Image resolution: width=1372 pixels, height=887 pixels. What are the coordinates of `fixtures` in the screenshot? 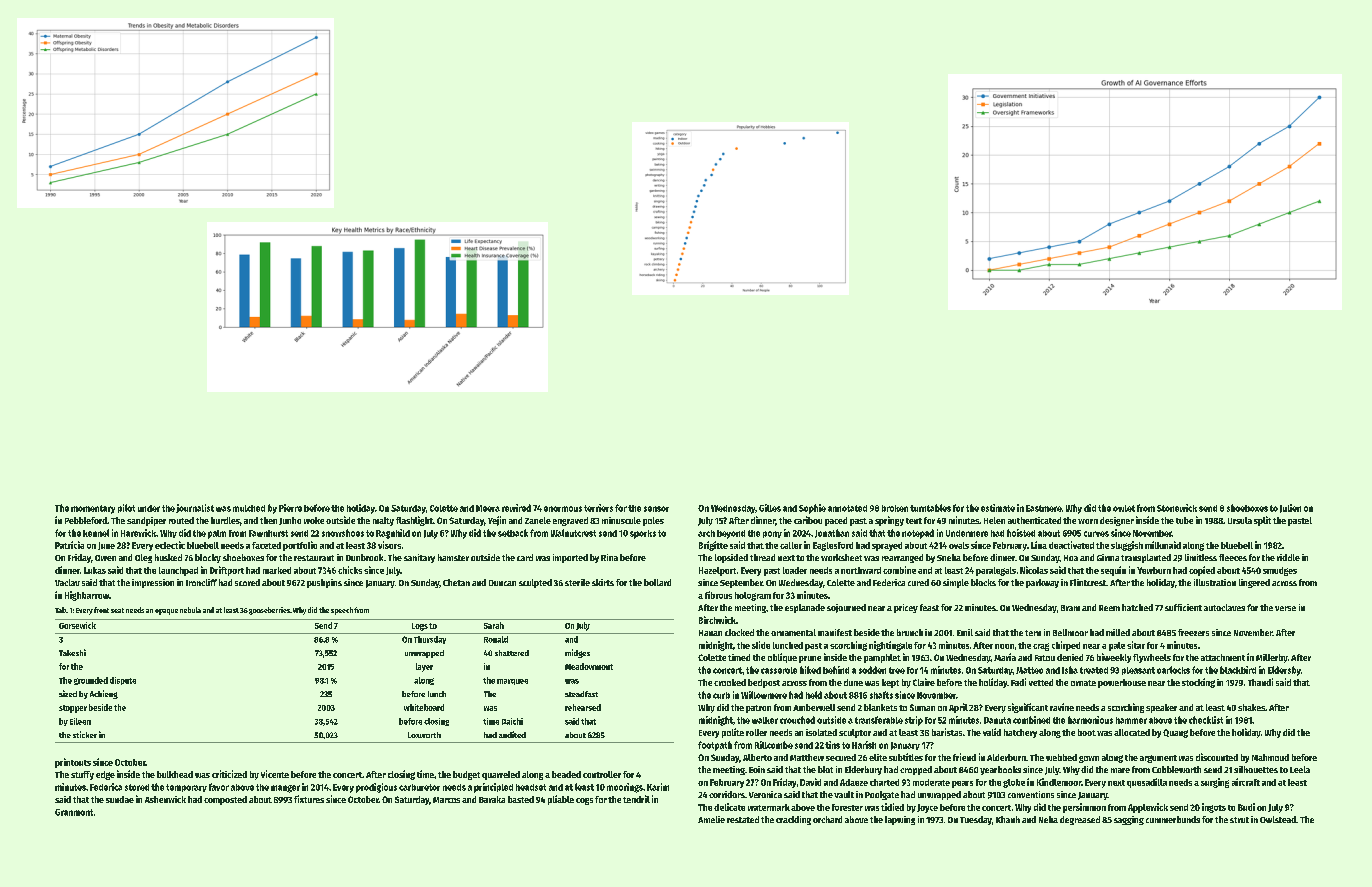 It's located at (309, 799).
